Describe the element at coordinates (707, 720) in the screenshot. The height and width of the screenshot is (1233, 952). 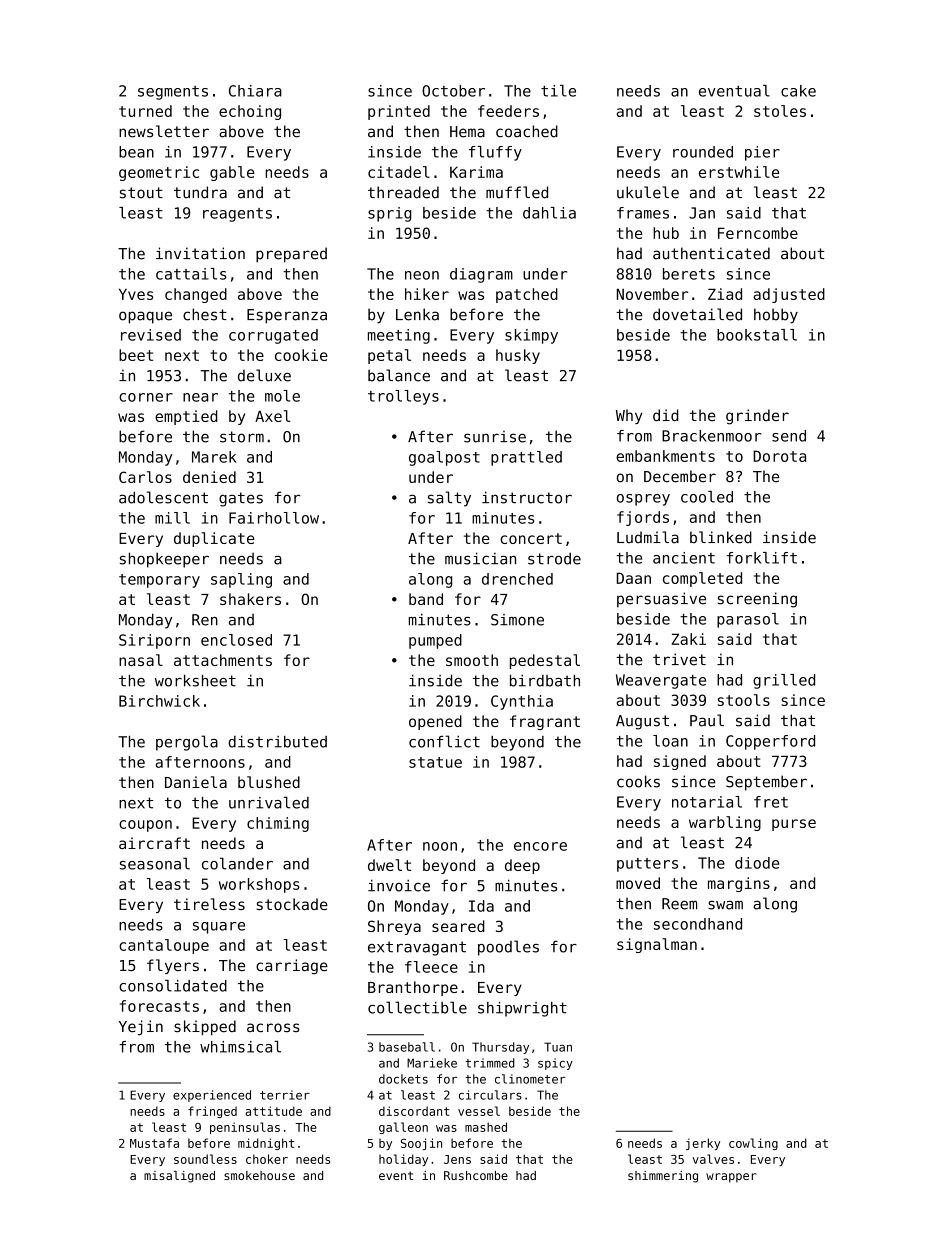
I see `Paul` at that location.
